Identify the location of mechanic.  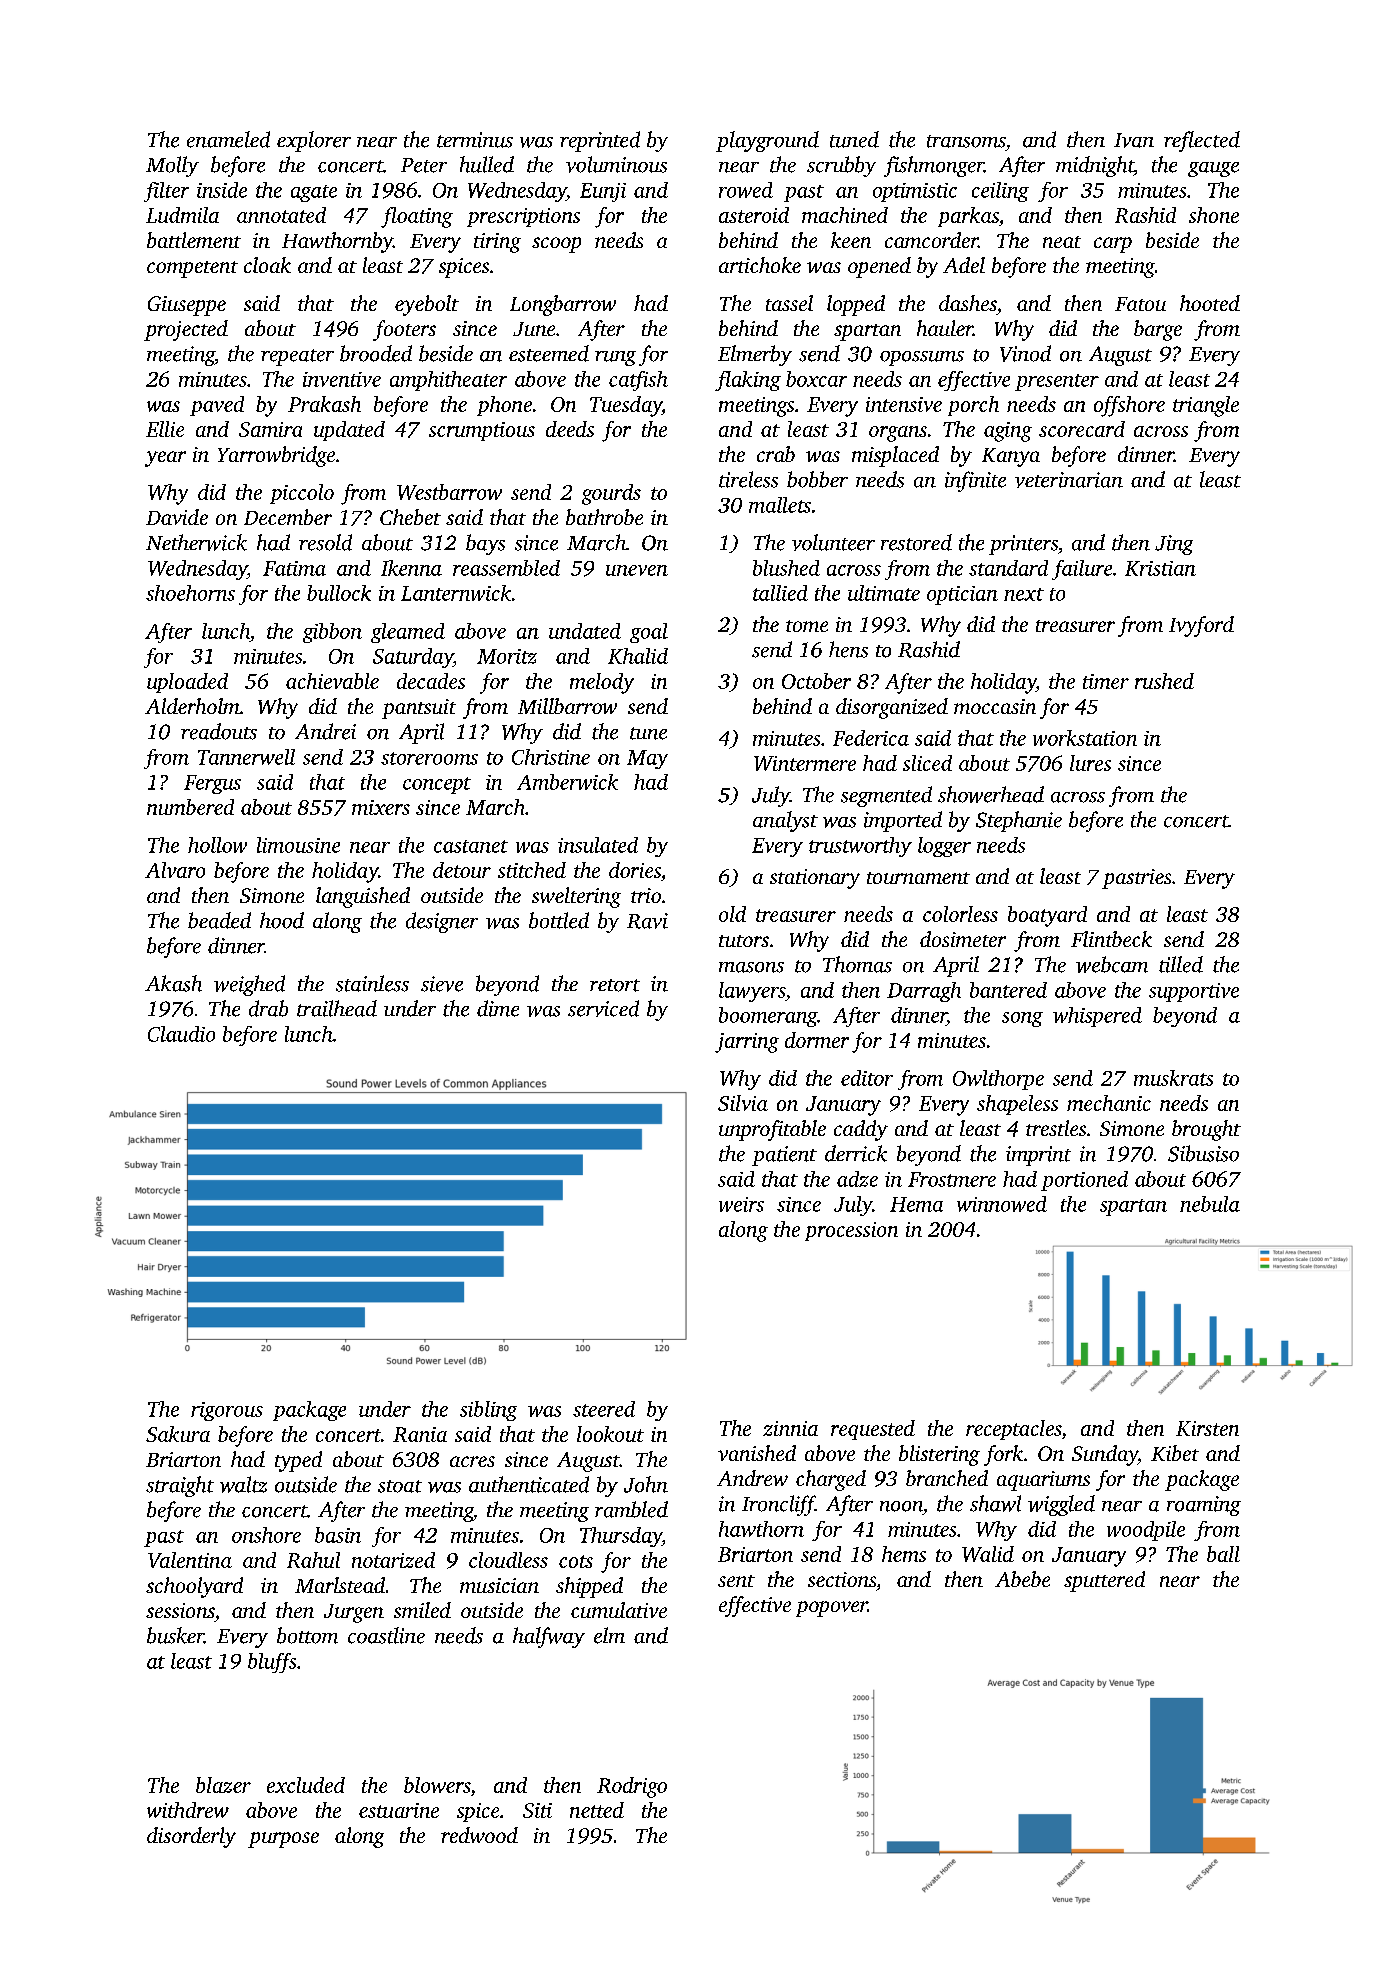
(1109, 1103).
